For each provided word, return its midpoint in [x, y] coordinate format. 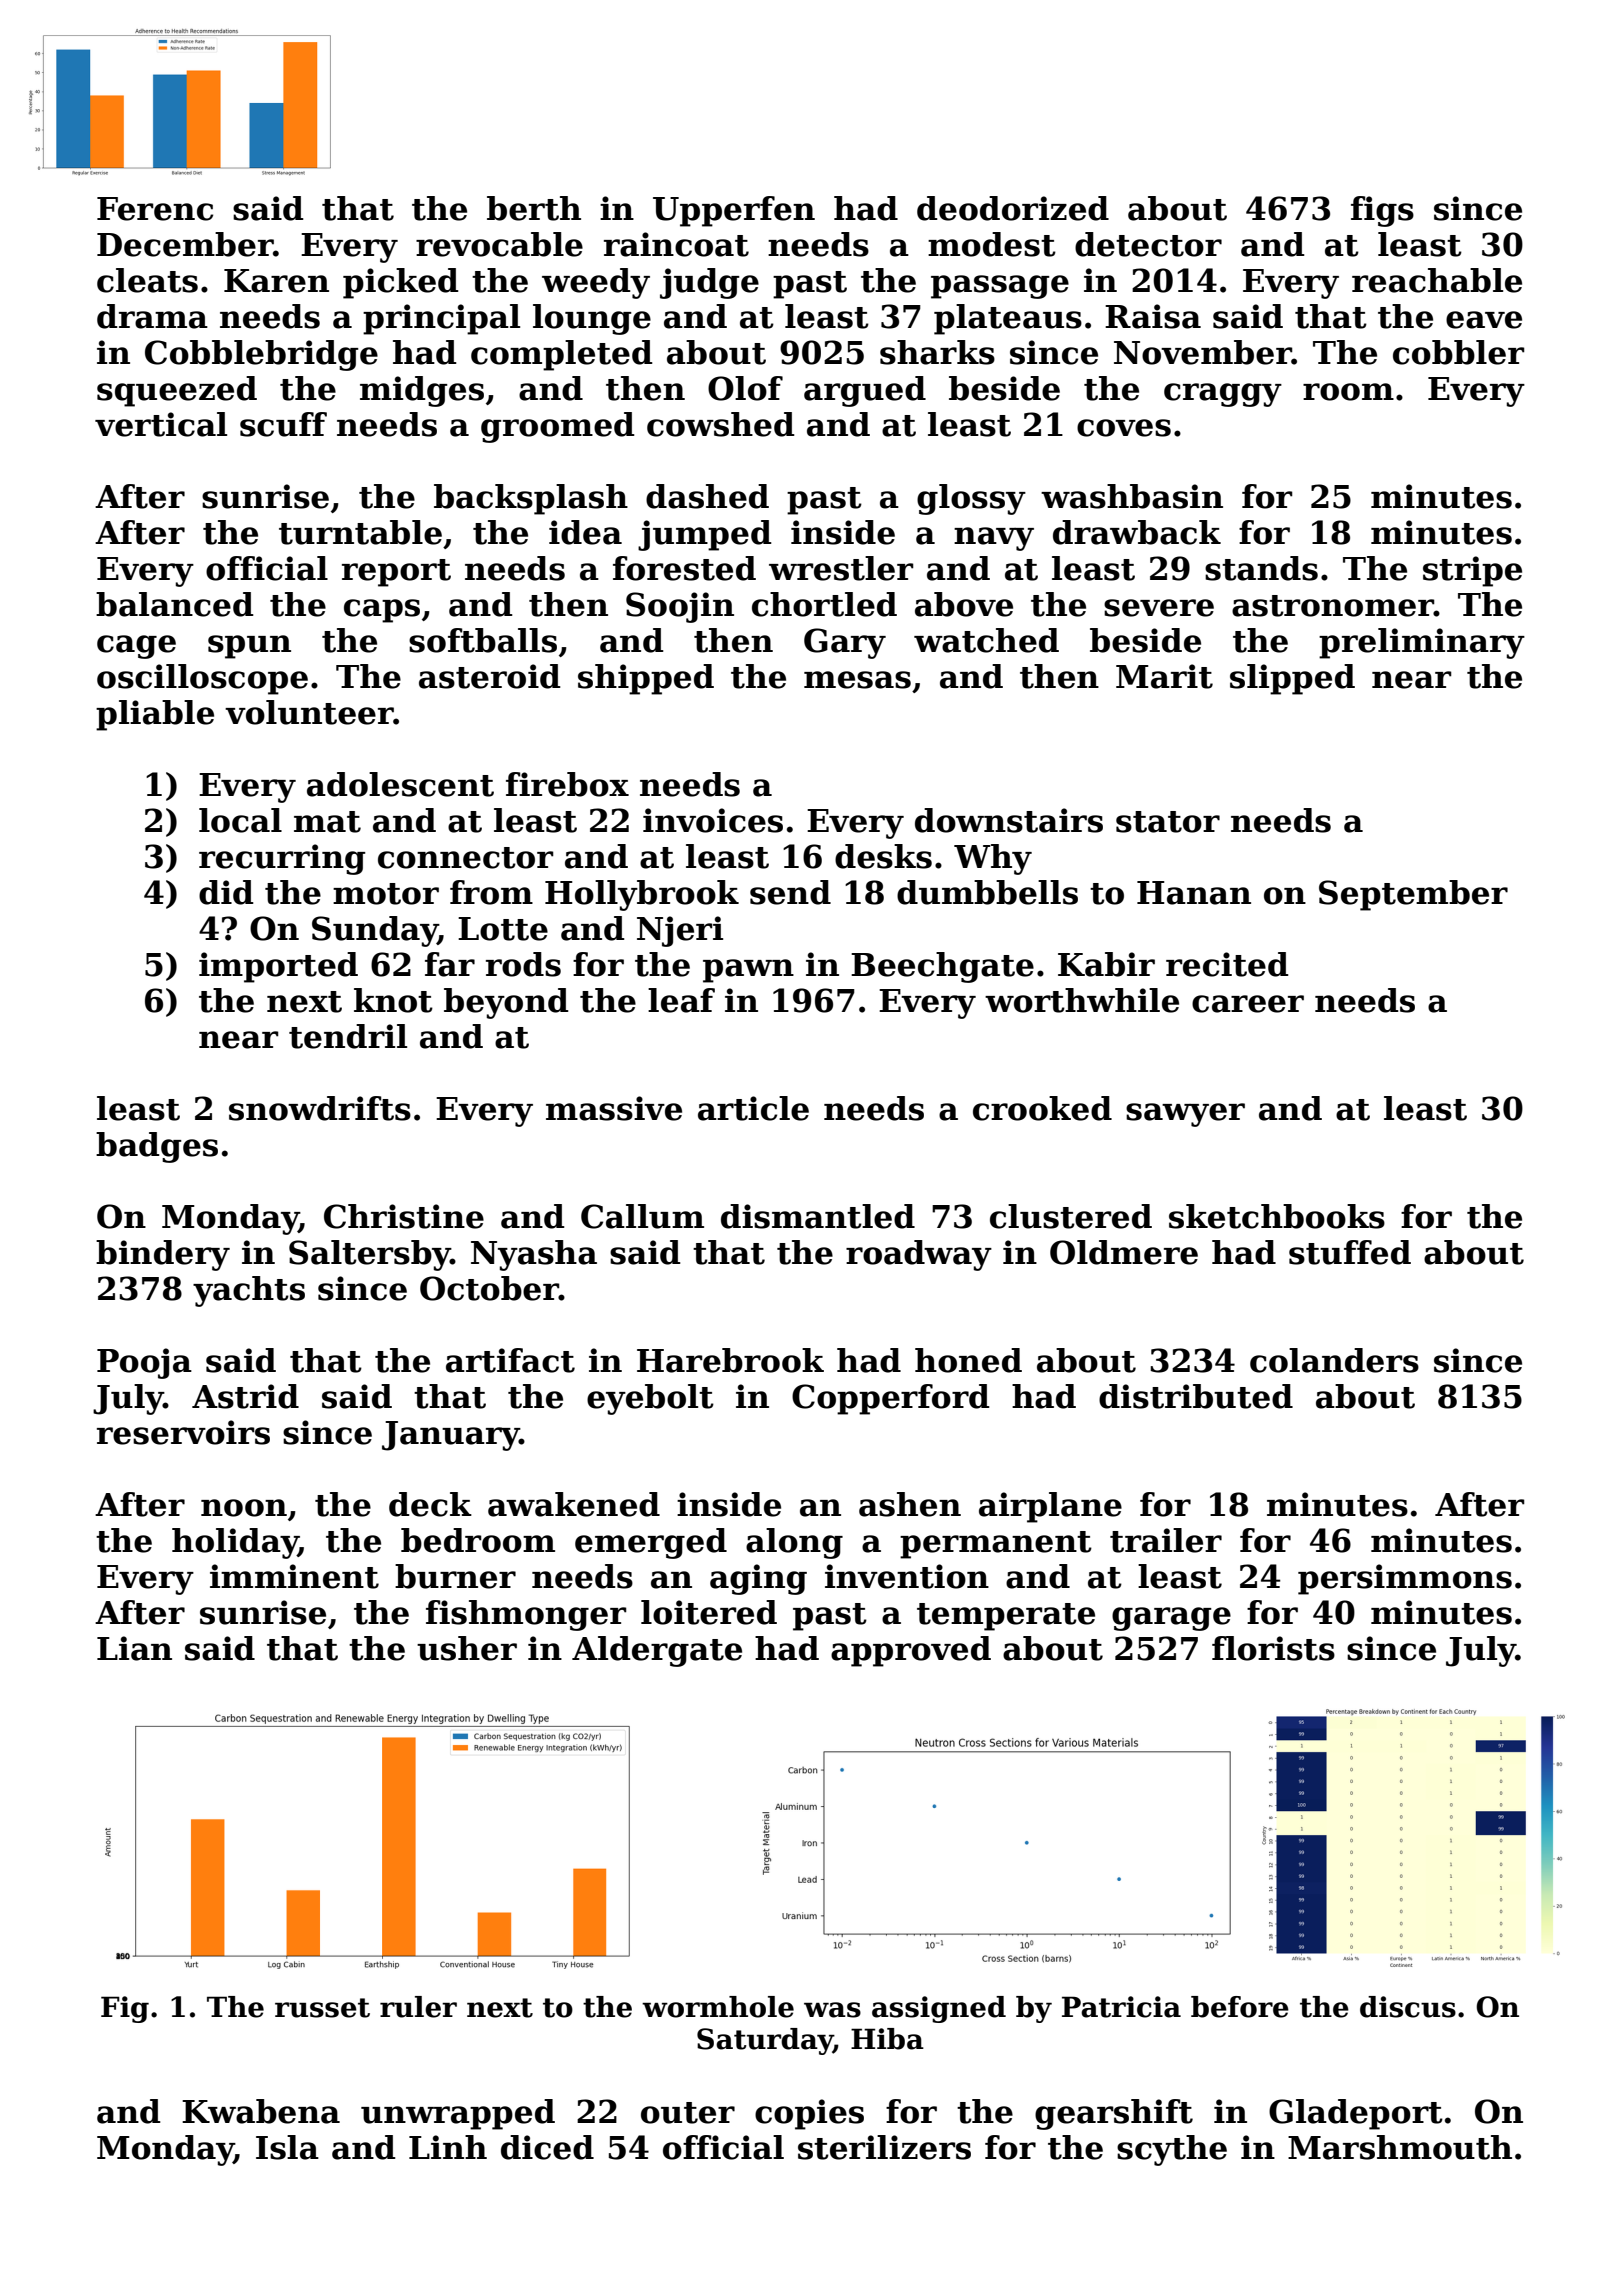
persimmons [1405, 1579]
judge [709, 283]
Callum [642, 1216]
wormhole [718, 2007]
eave [1484, 320]
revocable [499, 244]
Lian [134, 1648]
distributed [1196, 1396]
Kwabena [261, 2111]
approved [911, 1651]
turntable [360, 532]
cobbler [1458, 352]
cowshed [721, 424]
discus [1408, 2007]
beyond [506, 1003]
